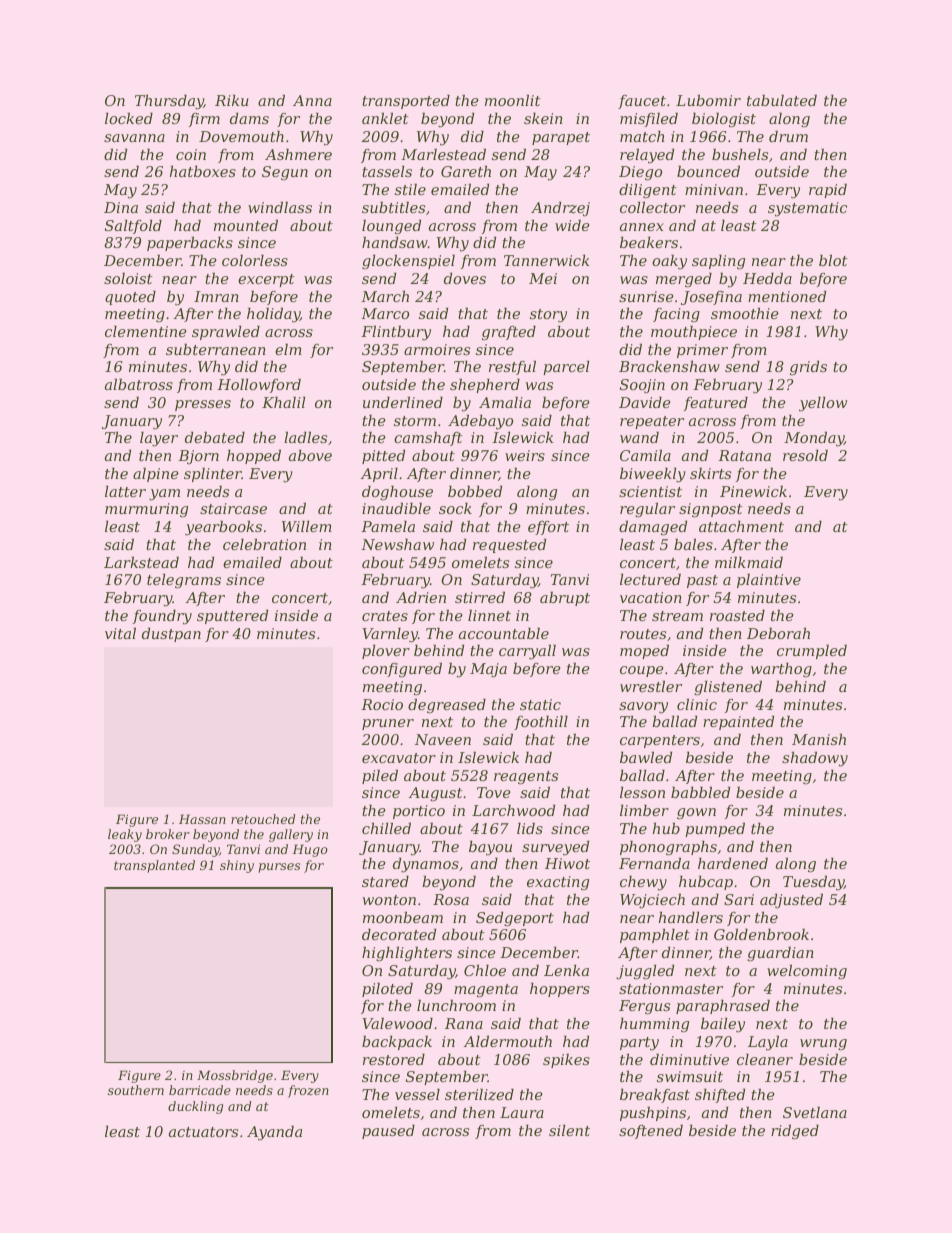 The image size is (952, 1233). Describe the element at coordinates (388, 526) in the document. I see `Pamela` at that location.
